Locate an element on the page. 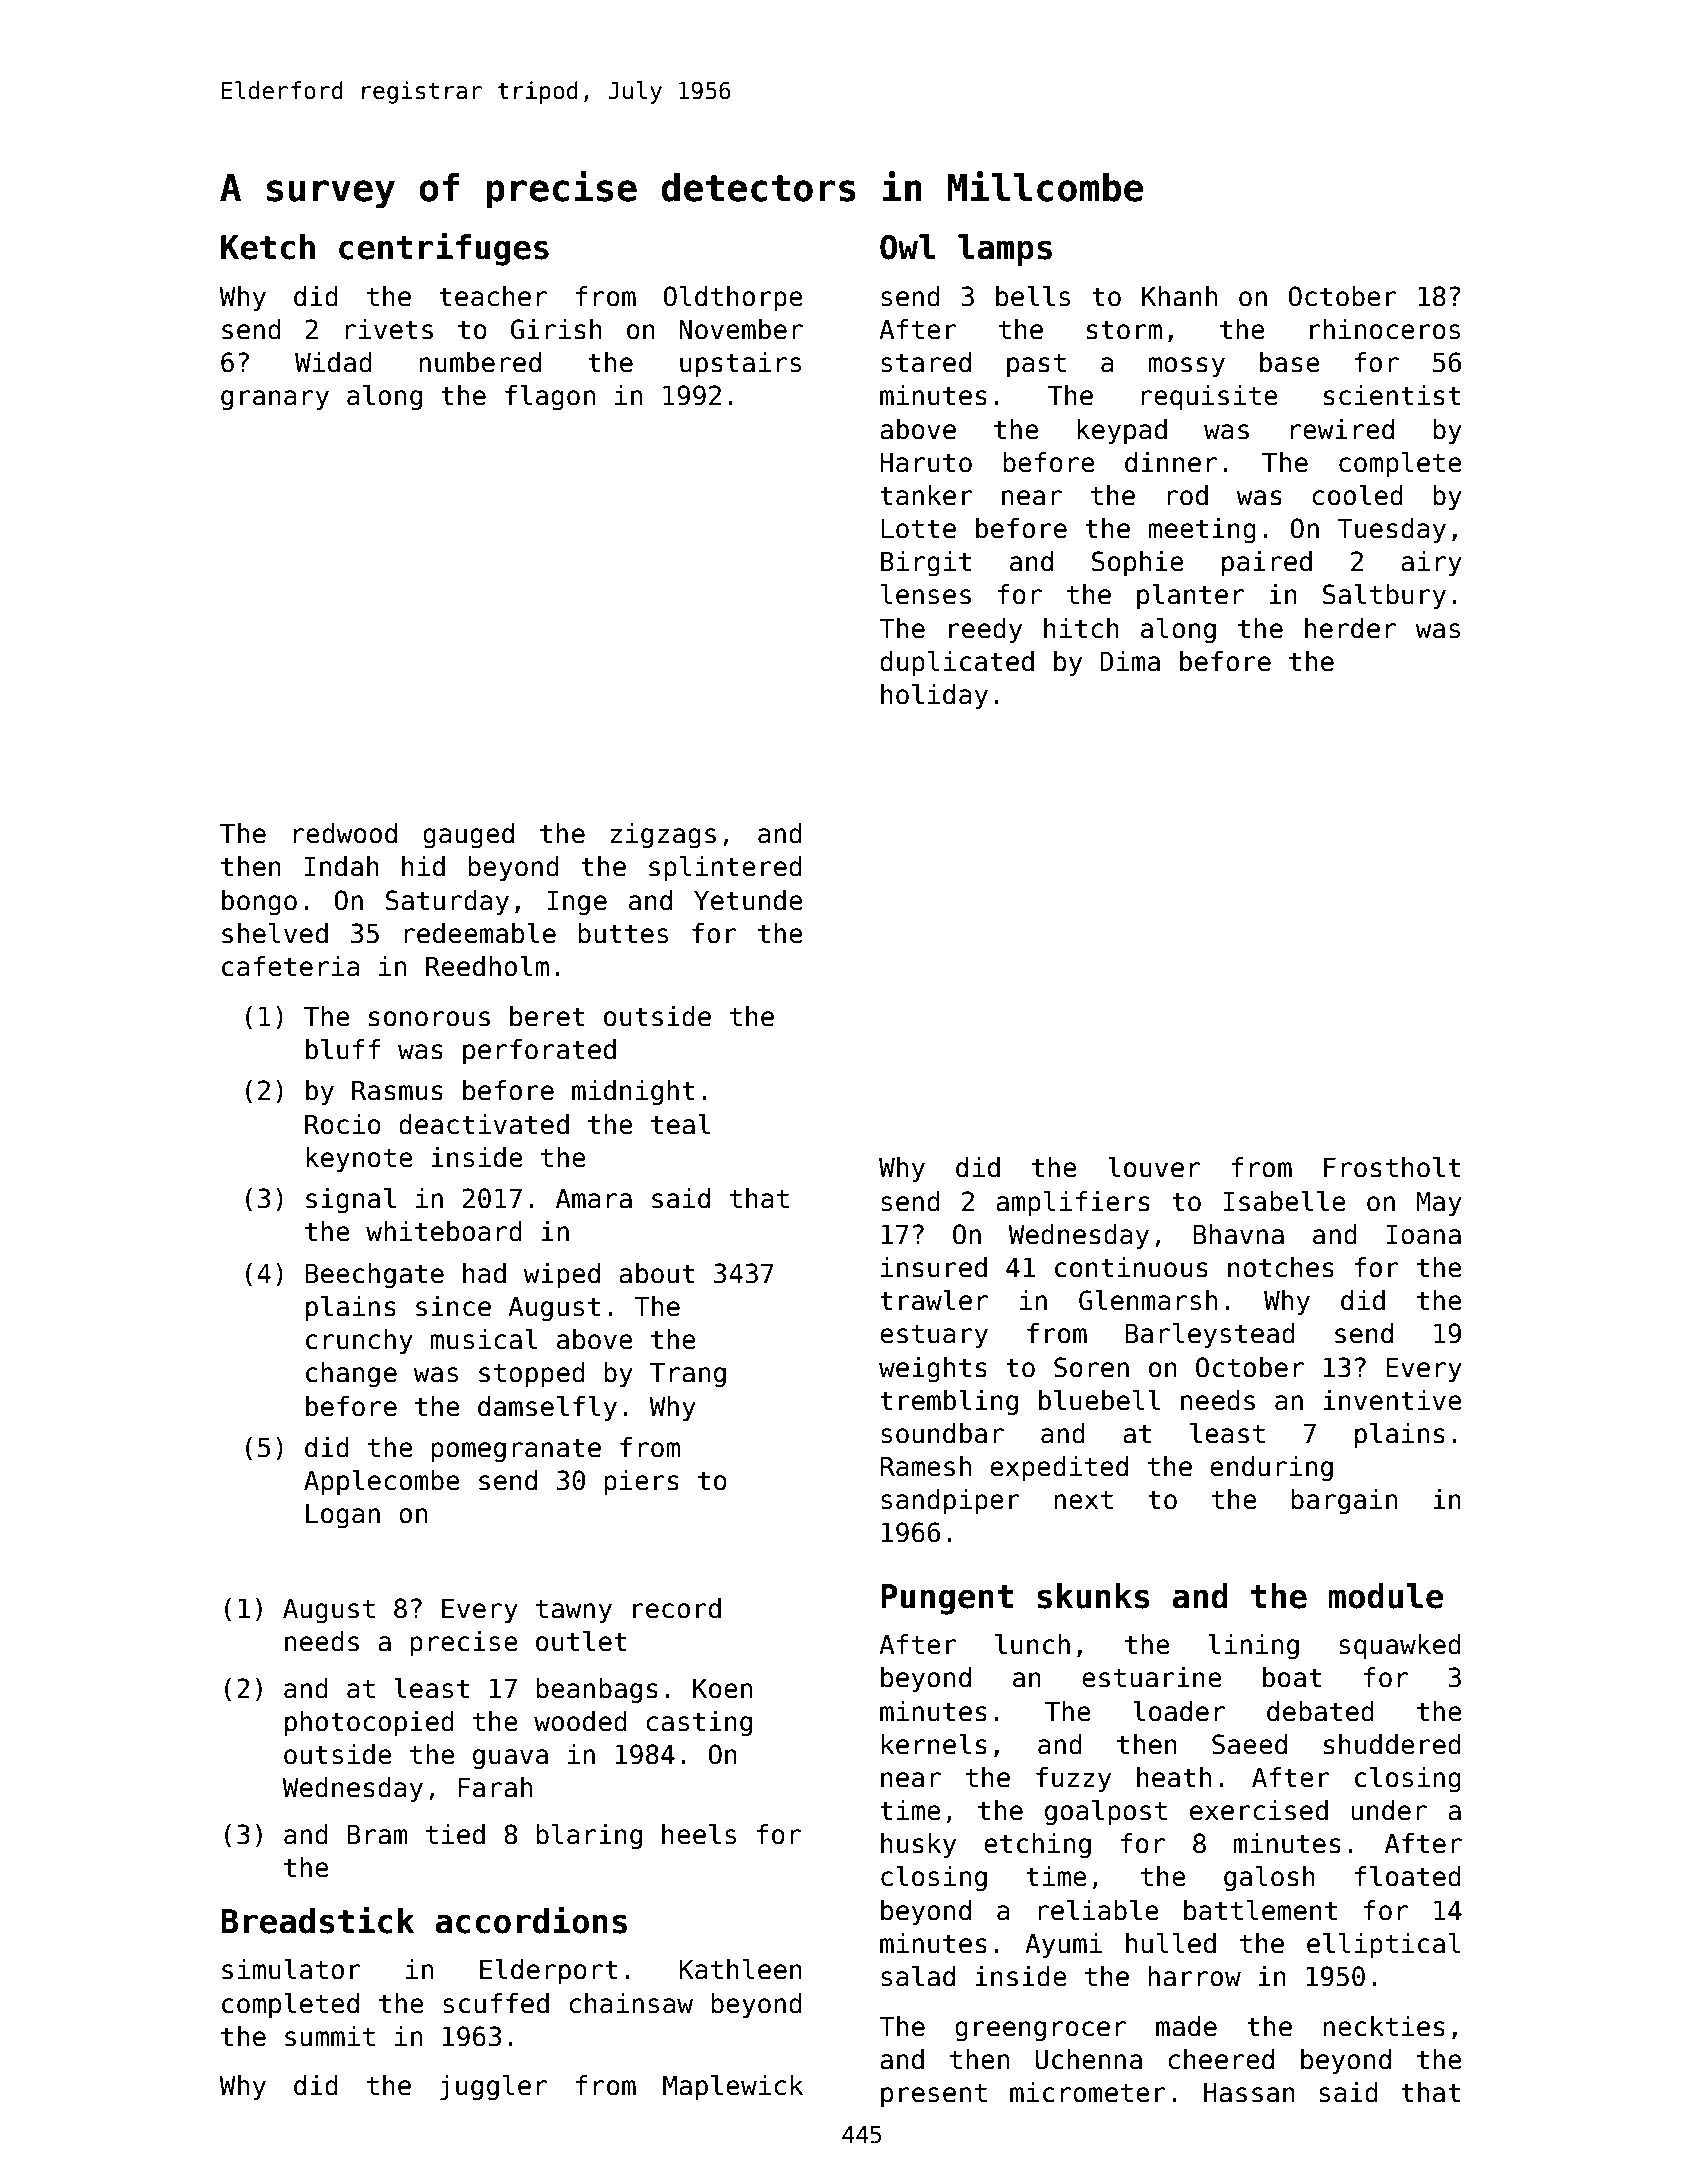  zigzags is located at coordinates (663, 836).
